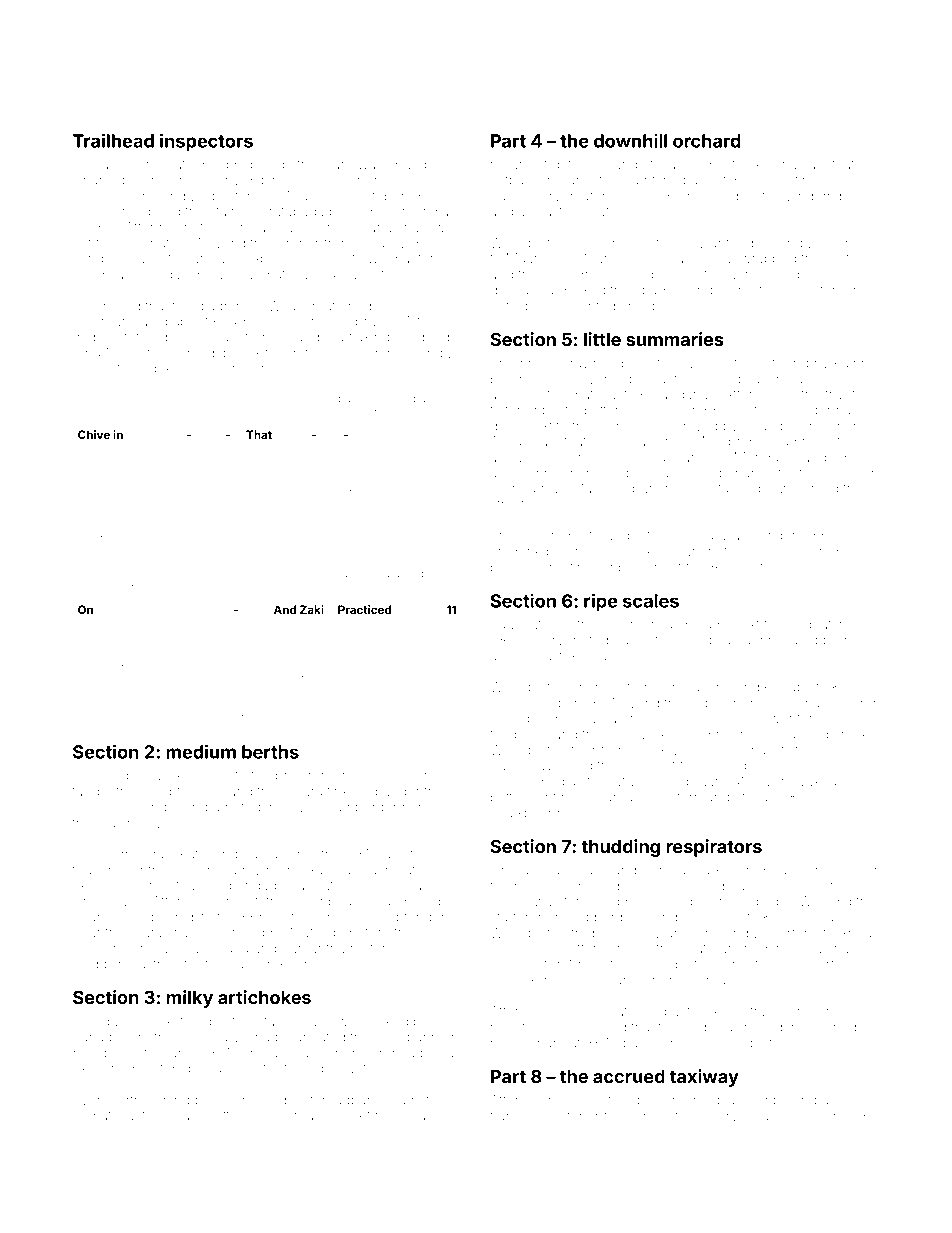 Image resolution: width=952 pixels, height=1233 pixels. Describe the element at coordinates (120, 1024) in the page. I see `gusty` at that location.
